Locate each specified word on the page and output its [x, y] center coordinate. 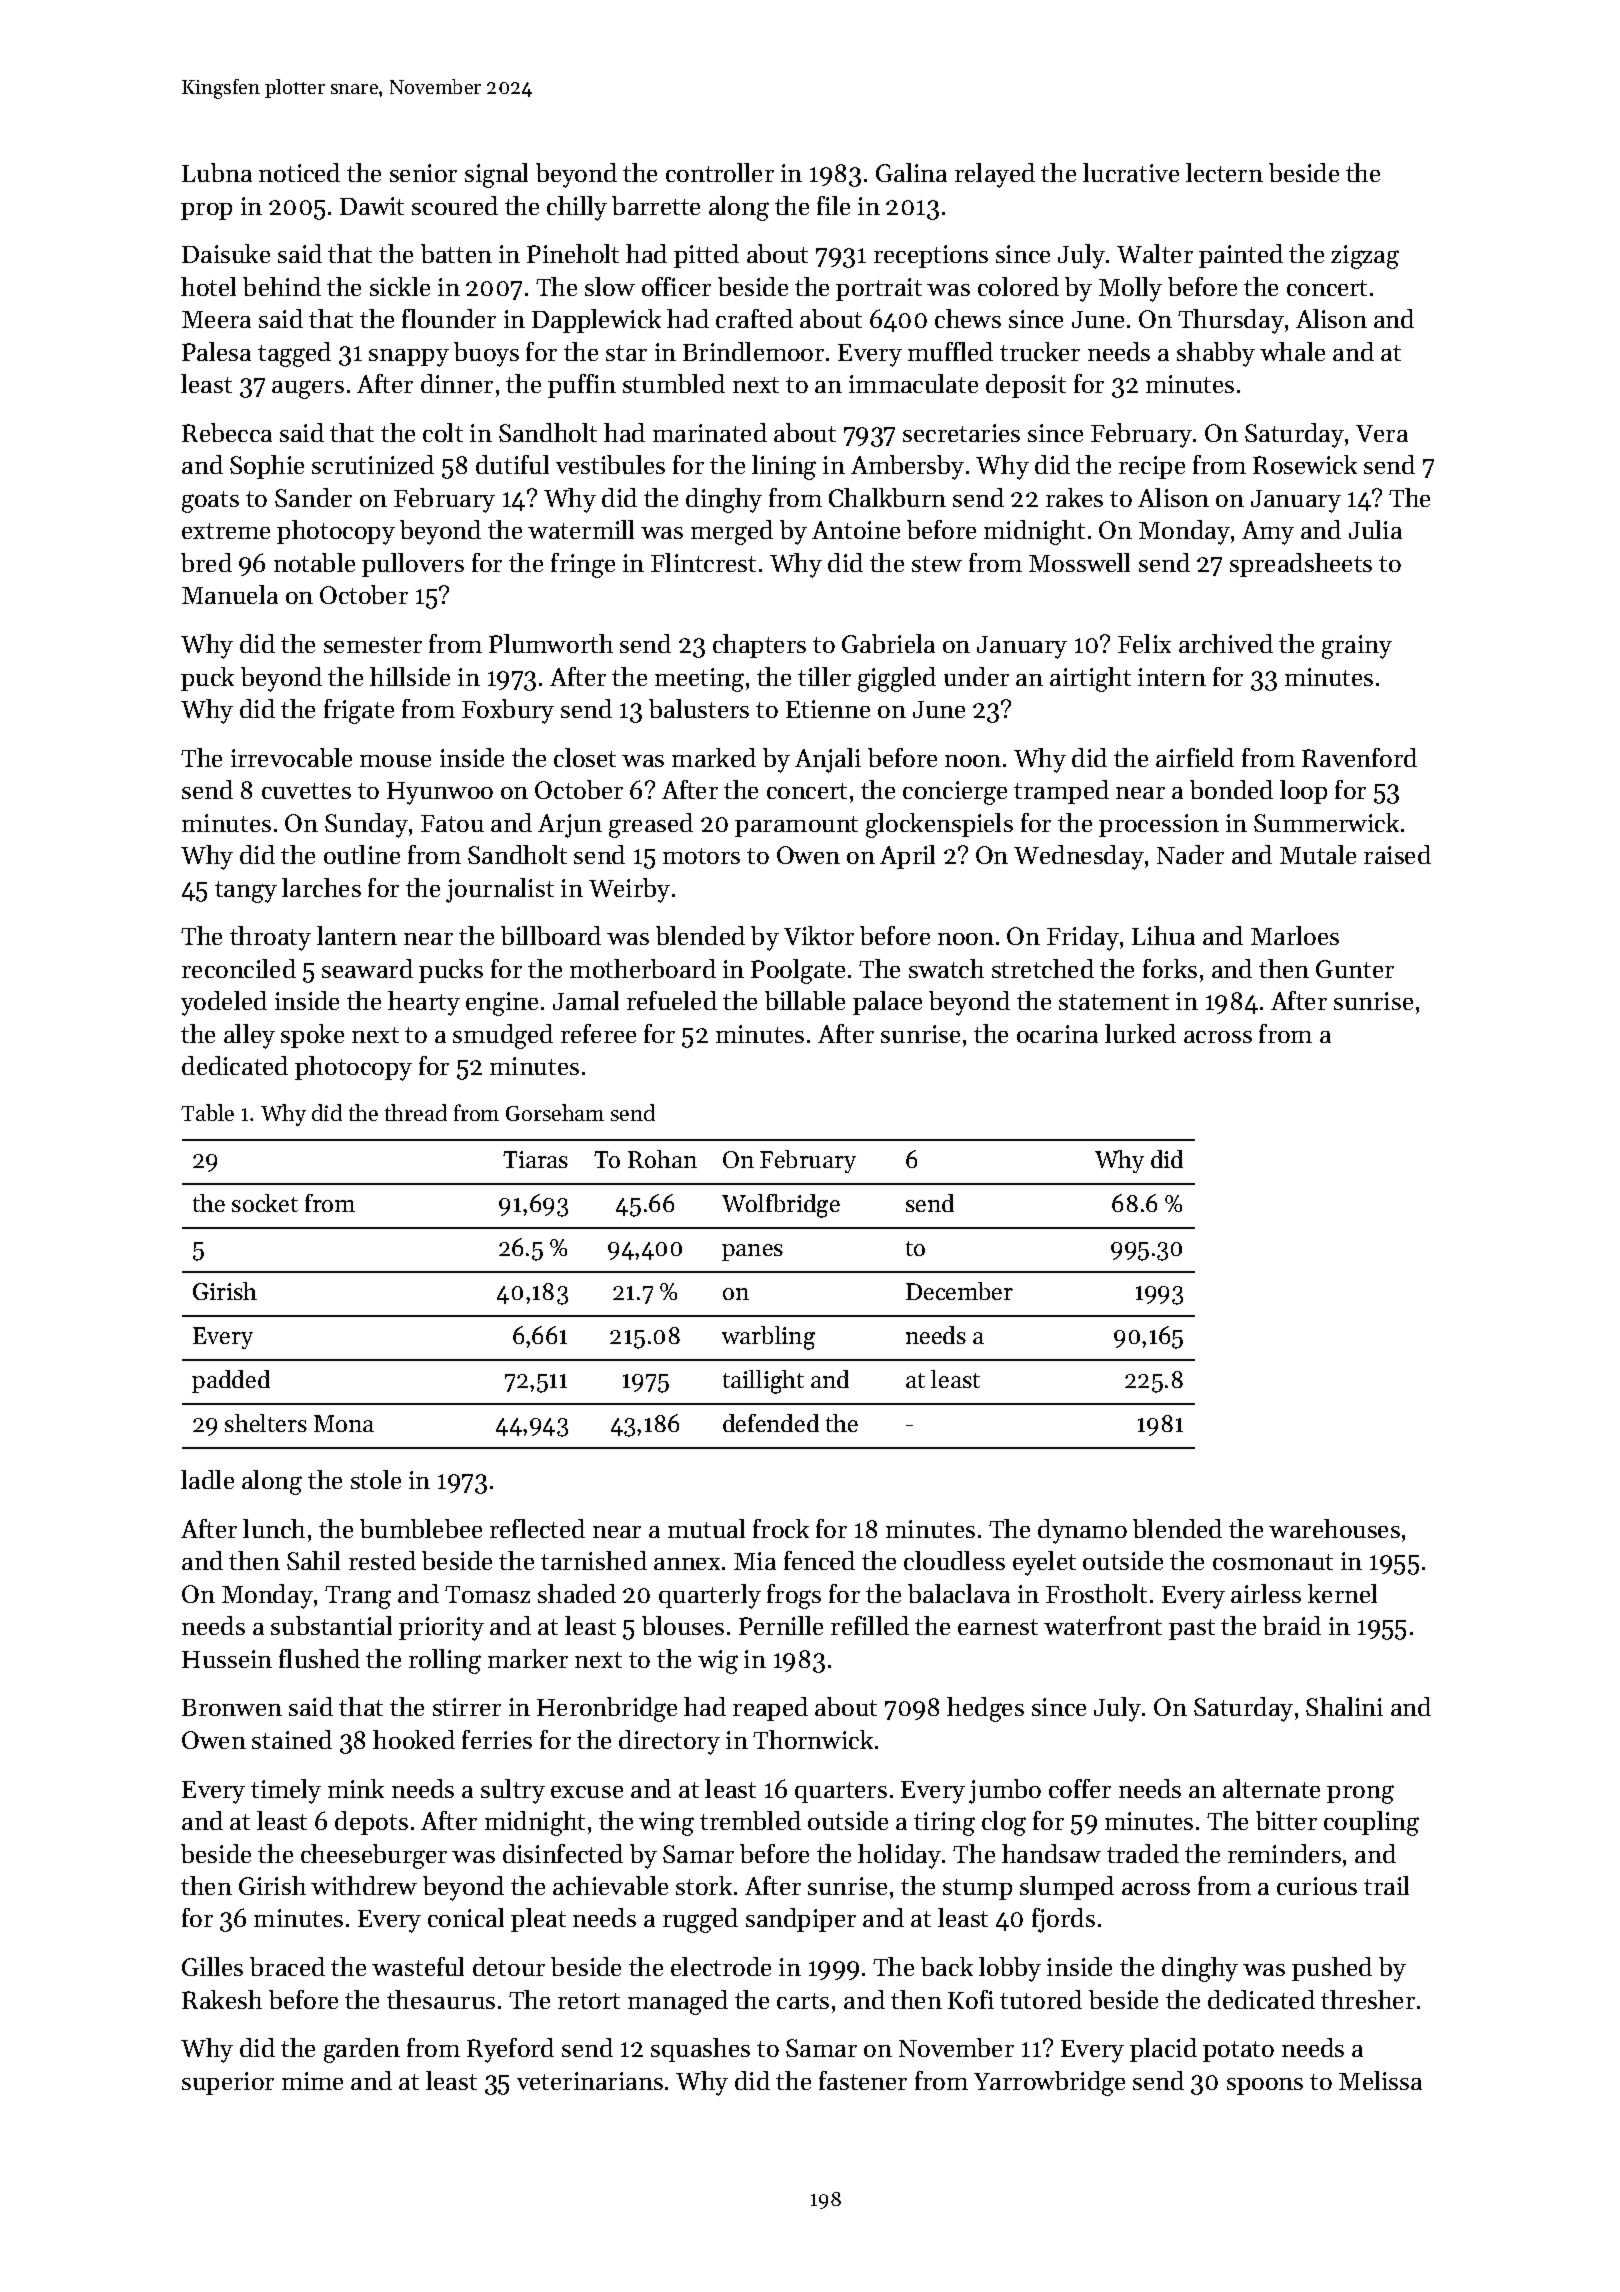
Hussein [227, 1659]
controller [720, 172]
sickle [400, 286]
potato [1238, 2051]
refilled [870, 1625]
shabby [1216, 354]
